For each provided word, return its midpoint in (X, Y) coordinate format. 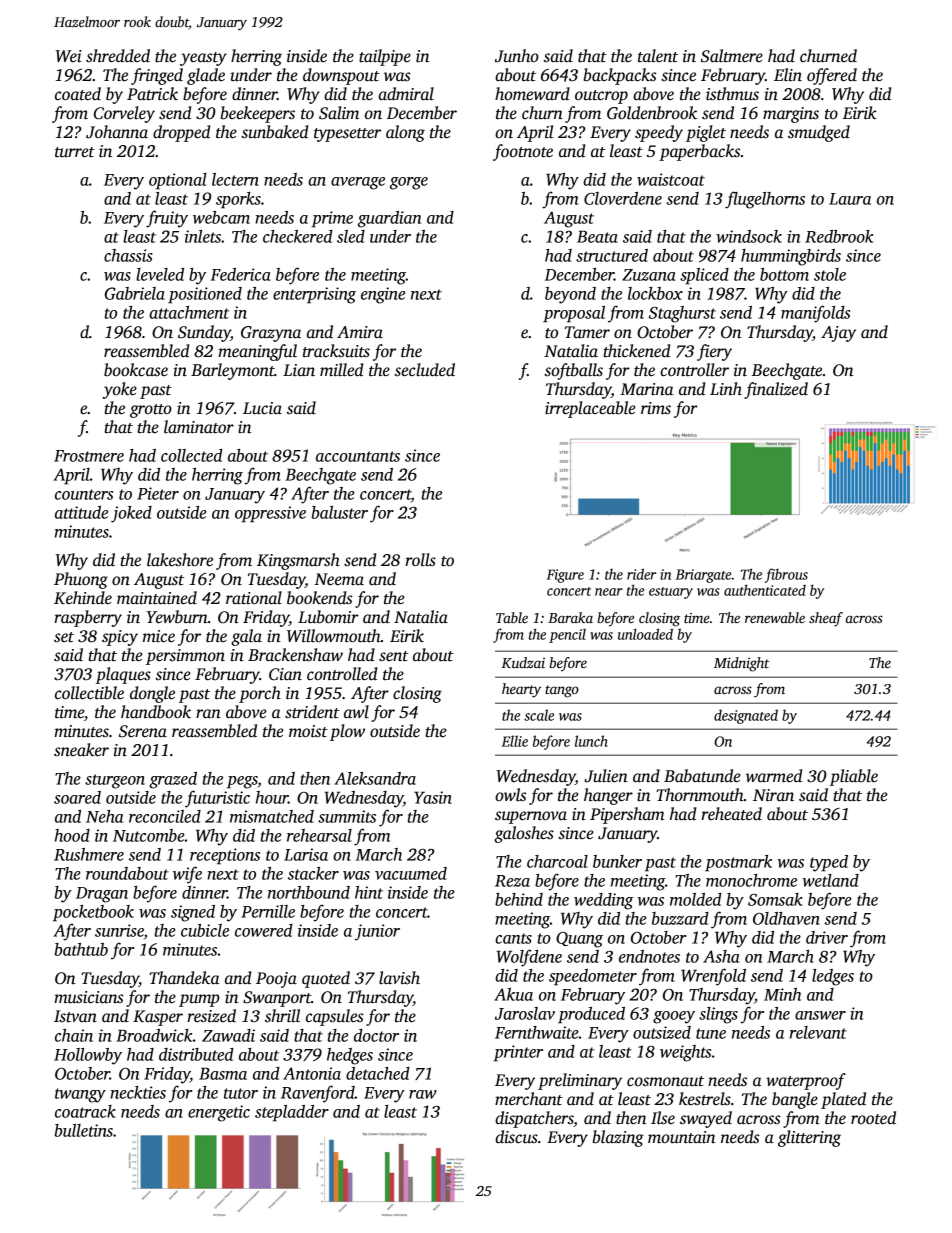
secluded (424, 370)
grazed (173, 780)
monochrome (751, 880)
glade (206, 76)
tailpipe (385, 57)
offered (832, 76)
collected (192, 455)
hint (369, 892)
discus (516, 1137)
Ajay (838, 334)
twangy (80, 1095)
